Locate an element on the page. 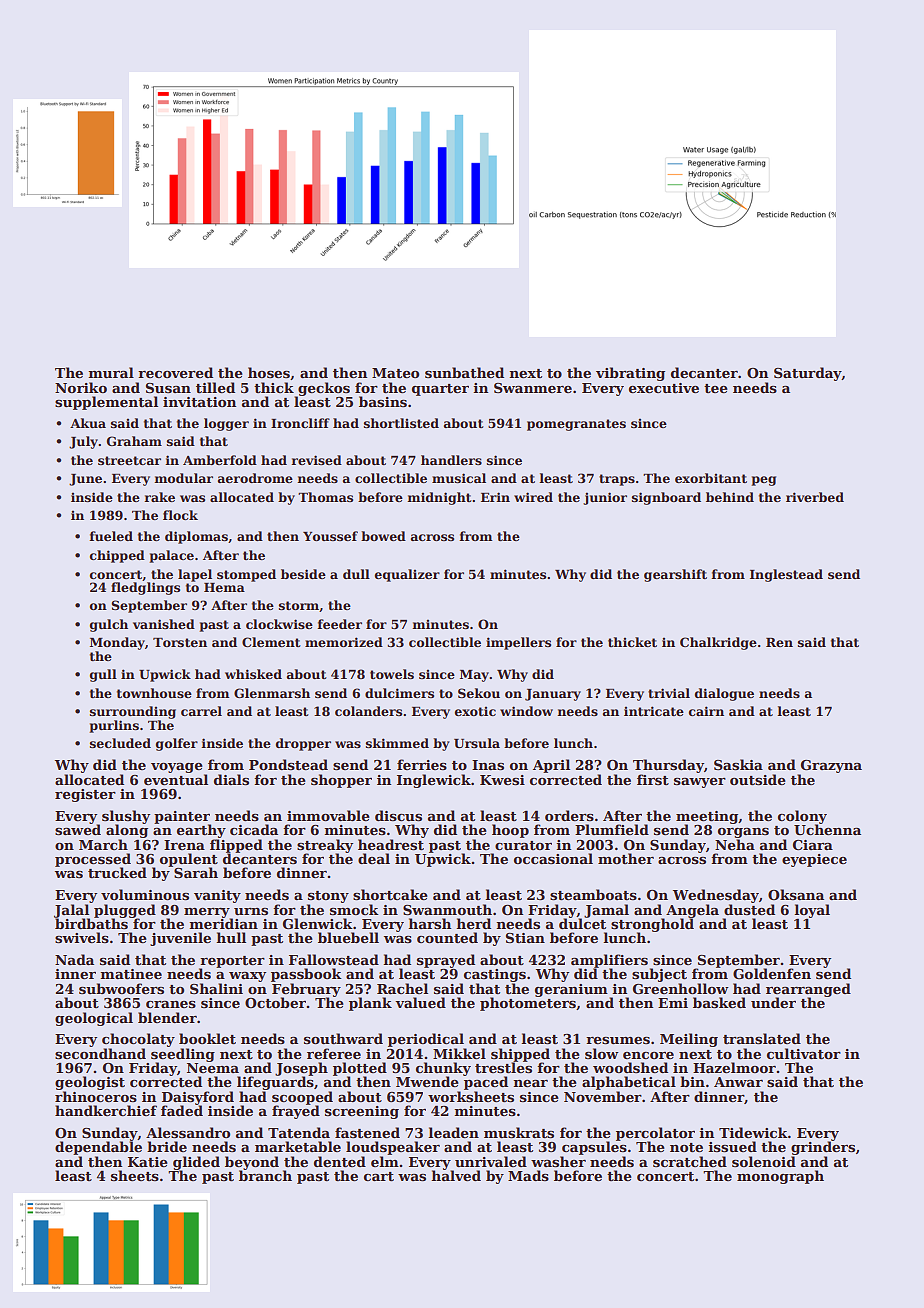 The width and height of the image is (924, 1308). washer is located at coordinates (558, 1161).
